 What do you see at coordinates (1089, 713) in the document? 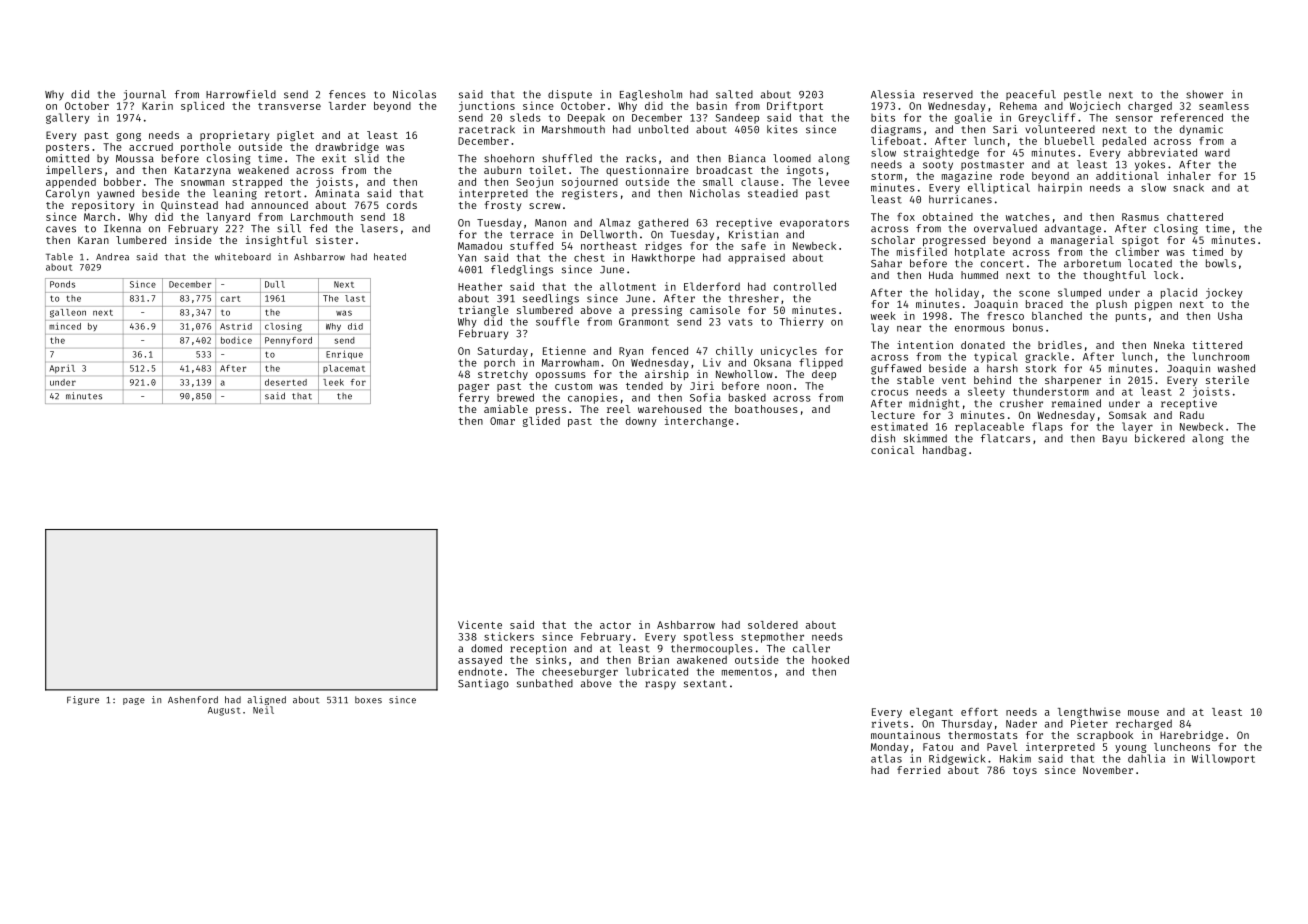
I see `lengthwise` at bounding box center [1089, 713].
